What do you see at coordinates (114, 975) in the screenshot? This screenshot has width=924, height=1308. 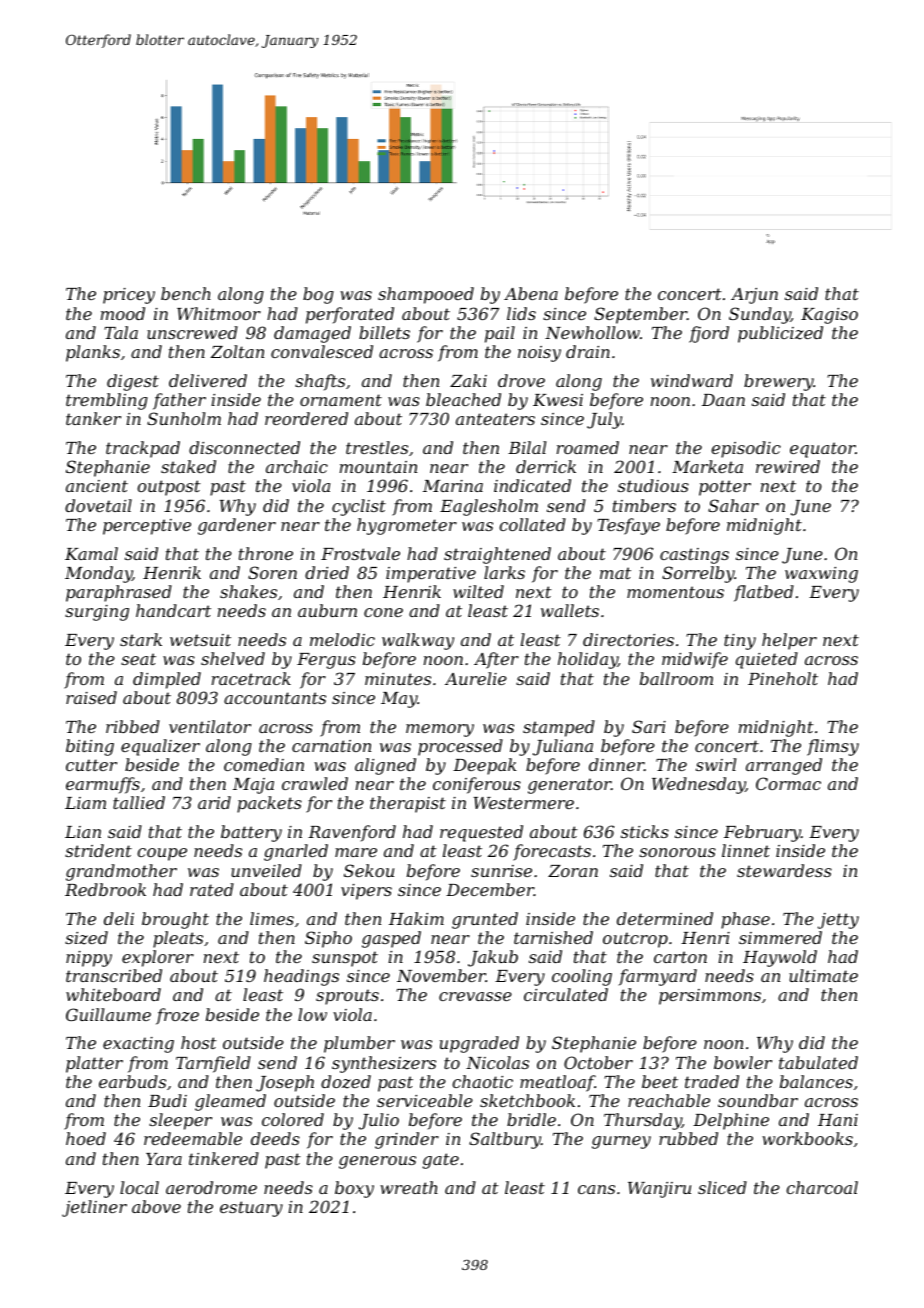 I see `transcribed` at bounding box center [114, 975].
